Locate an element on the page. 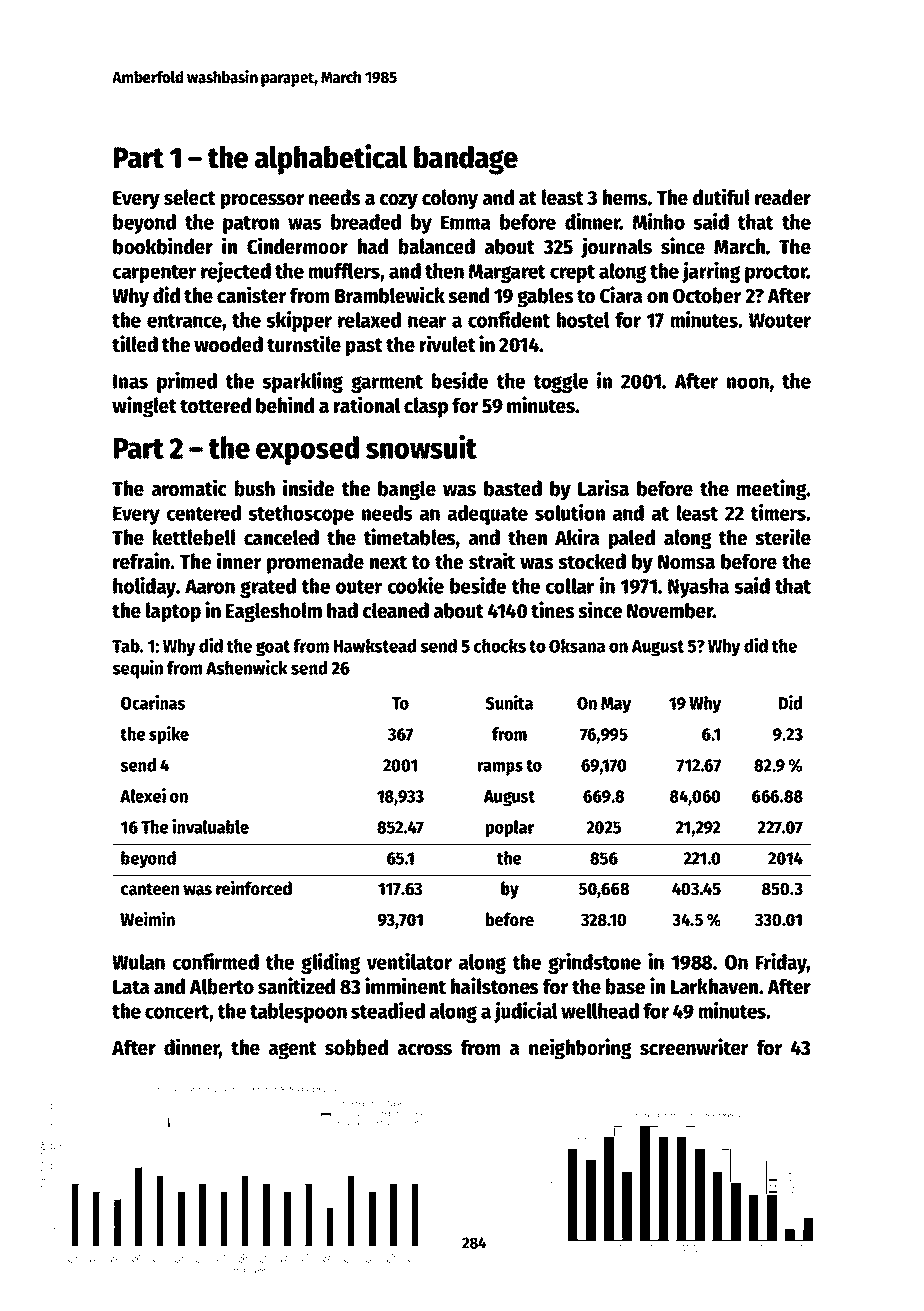 The image size is (924, 1311). Hawkstead is located at coordinates (375, 645).
